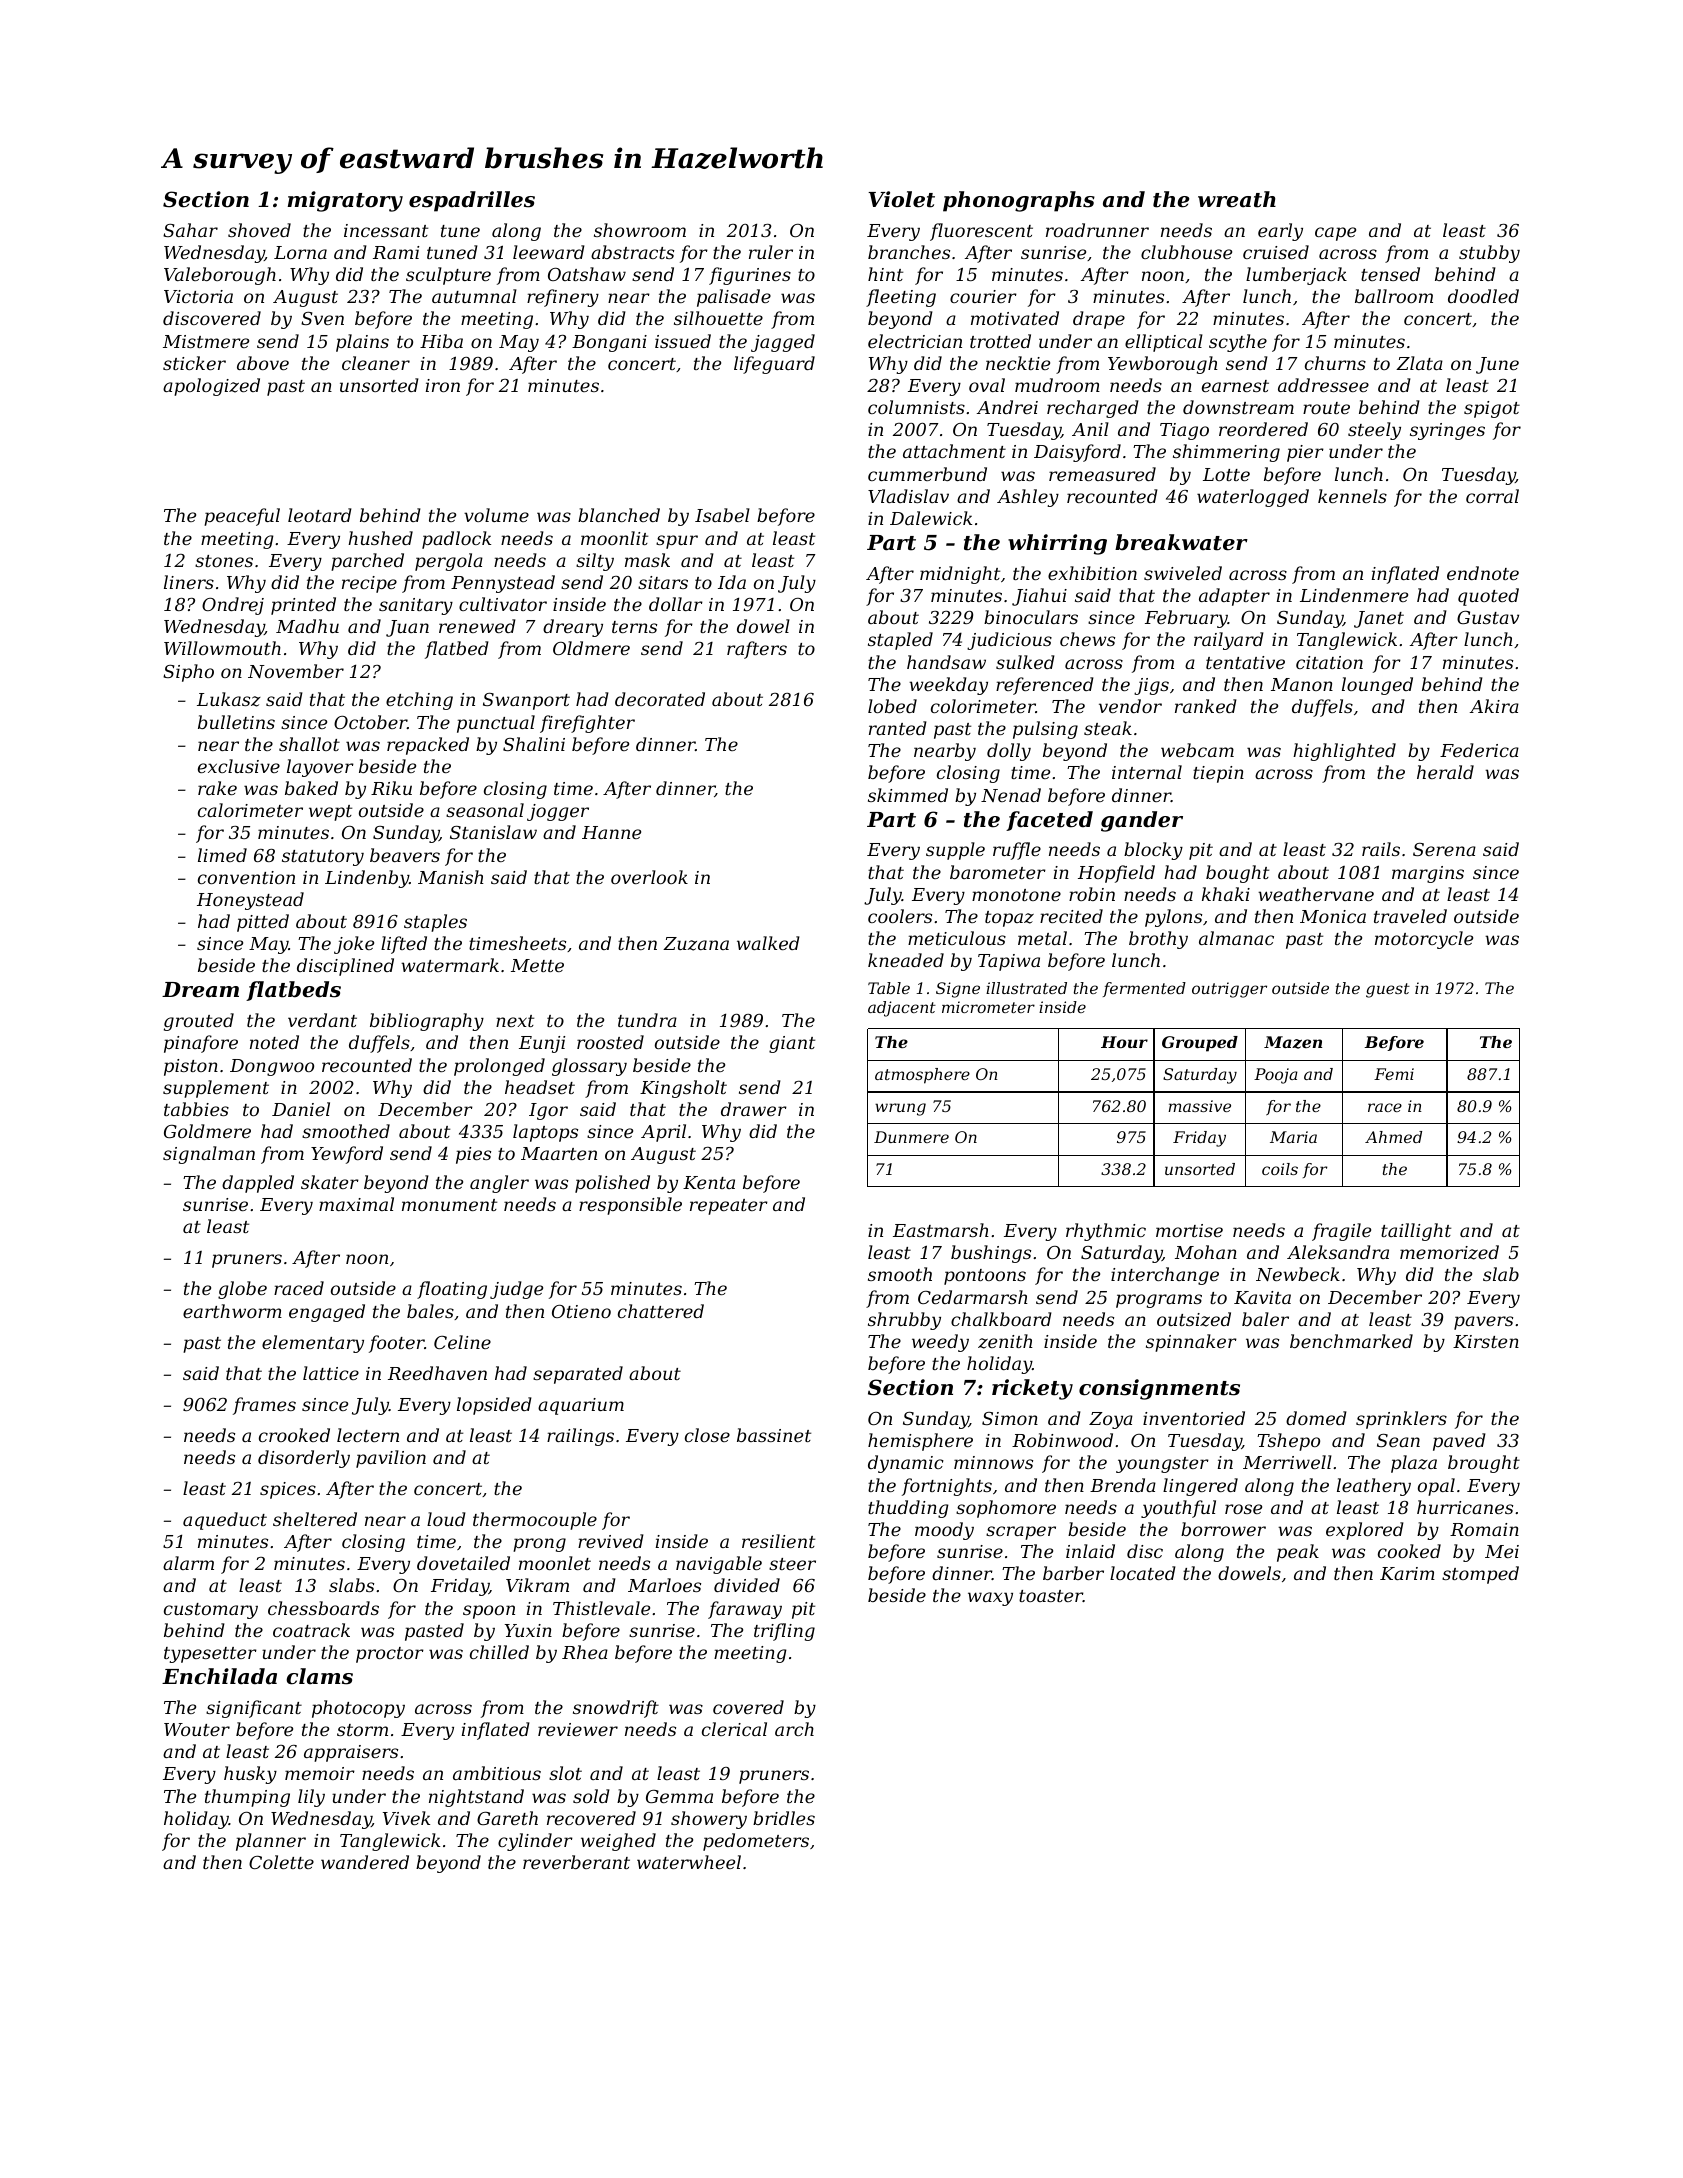 The height and width of the page is (2178, 1683). What do you see at coordinates (351, 1753) in the page?
I see `appraisers` at bounding box center [351, 1753].
